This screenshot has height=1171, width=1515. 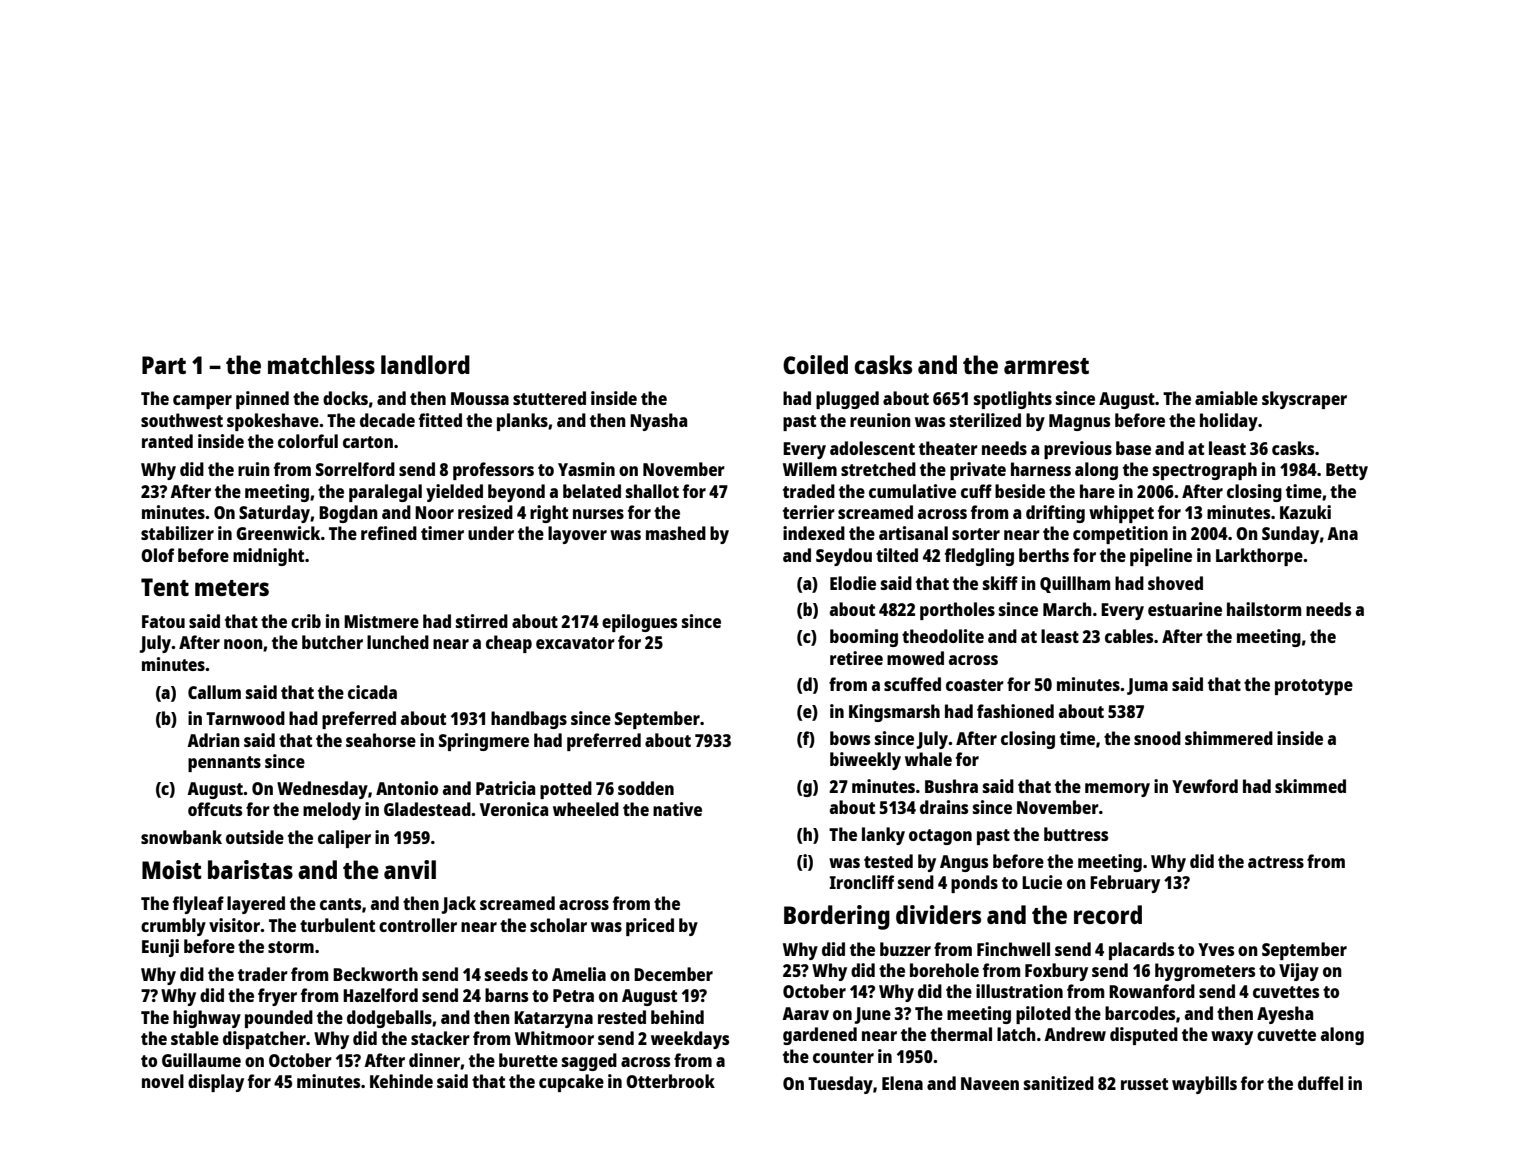 What do you see at coordinates (216, 1083) in the screenshot?
I see `display` at bounding box center [216, 1083].
